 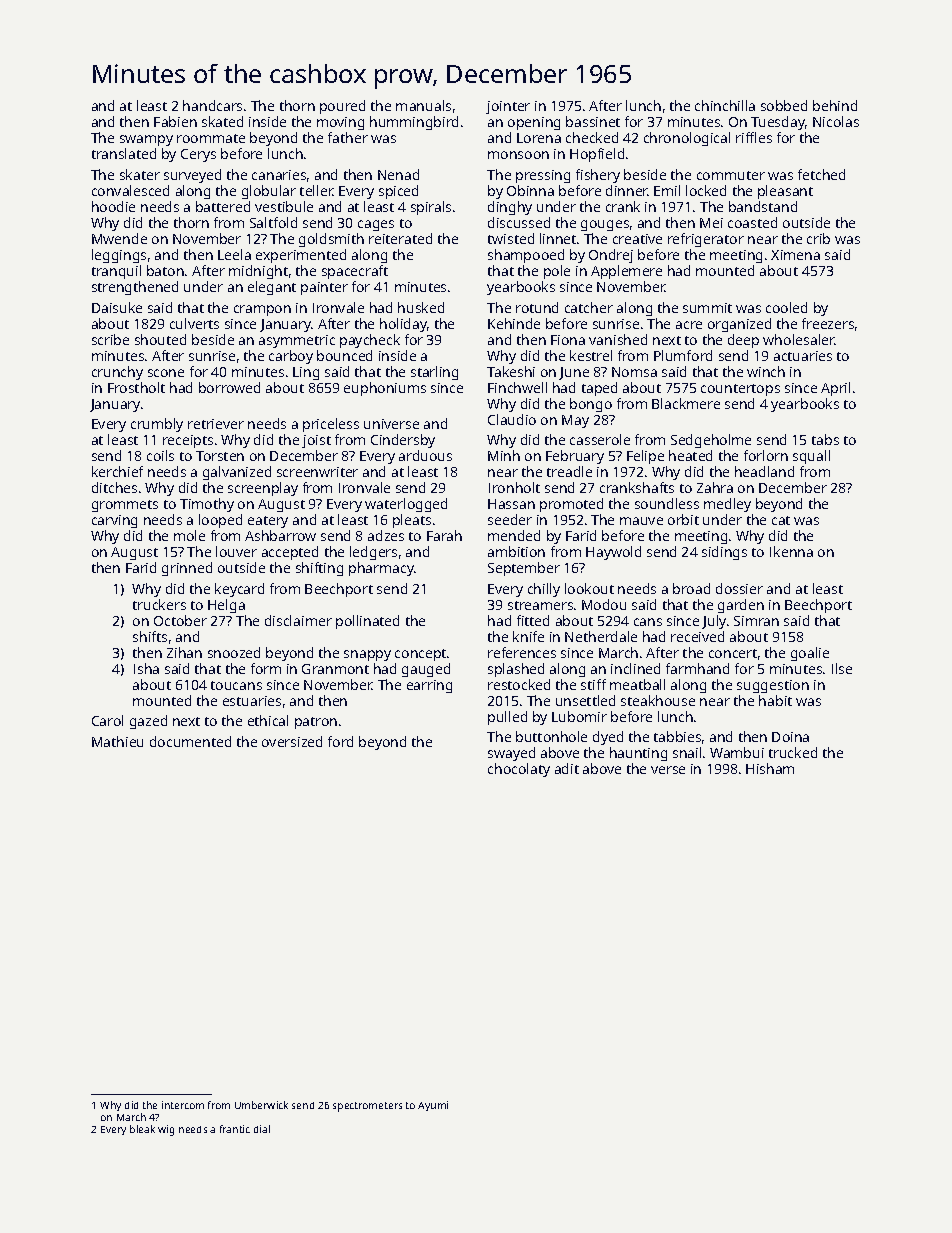 I want to click on chocolaty, so click(x=519, y=770).
